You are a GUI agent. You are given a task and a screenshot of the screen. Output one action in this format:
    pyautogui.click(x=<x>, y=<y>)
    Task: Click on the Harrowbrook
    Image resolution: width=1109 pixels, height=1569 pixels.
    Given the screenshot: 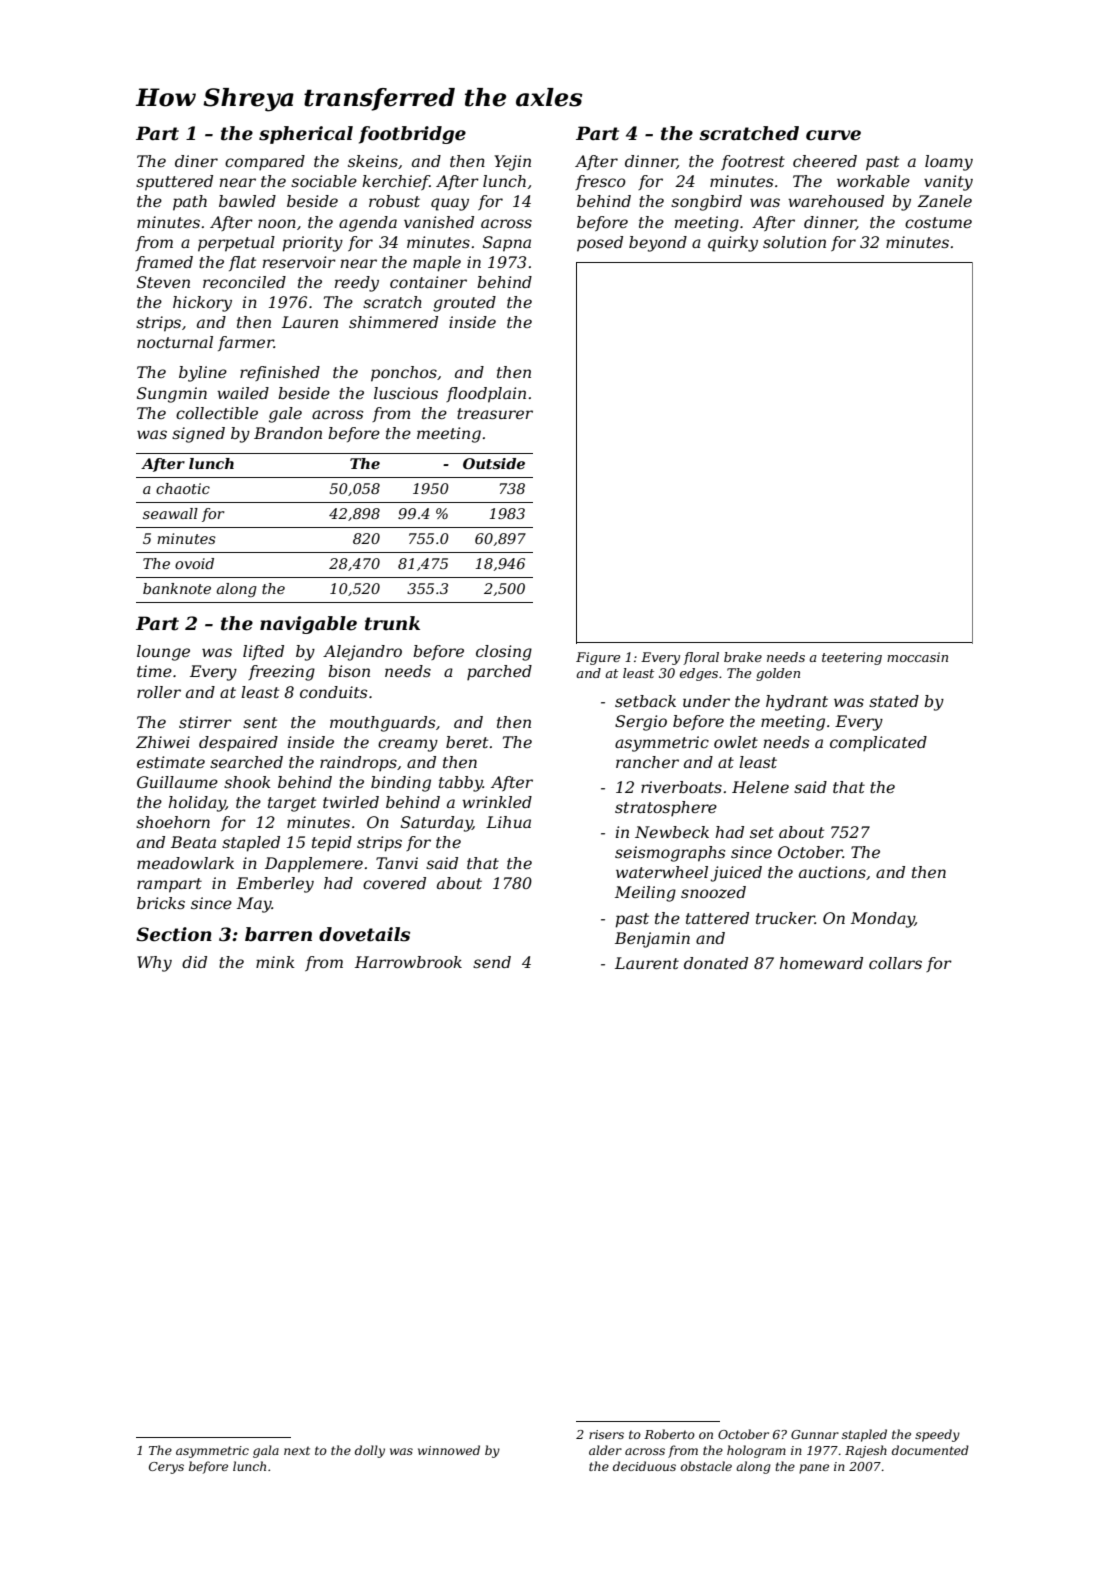 What is the action you would take?
    pyautogui.click(x=408, y=962)
